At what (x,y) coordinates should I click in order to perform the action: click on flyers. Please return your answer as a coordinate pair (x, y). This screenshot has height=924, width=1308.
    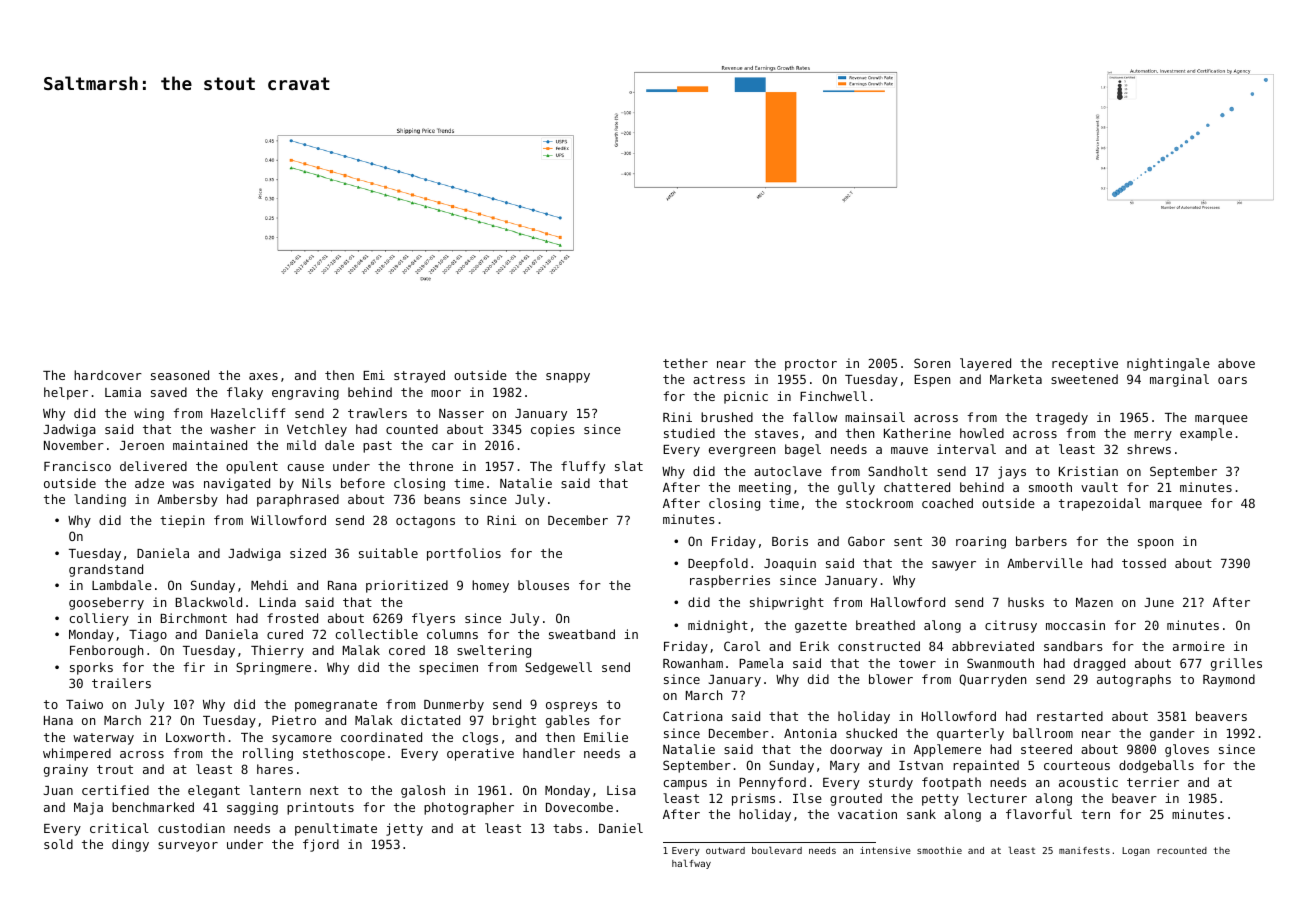
    Looking at the image, I should click on (433, 619).
